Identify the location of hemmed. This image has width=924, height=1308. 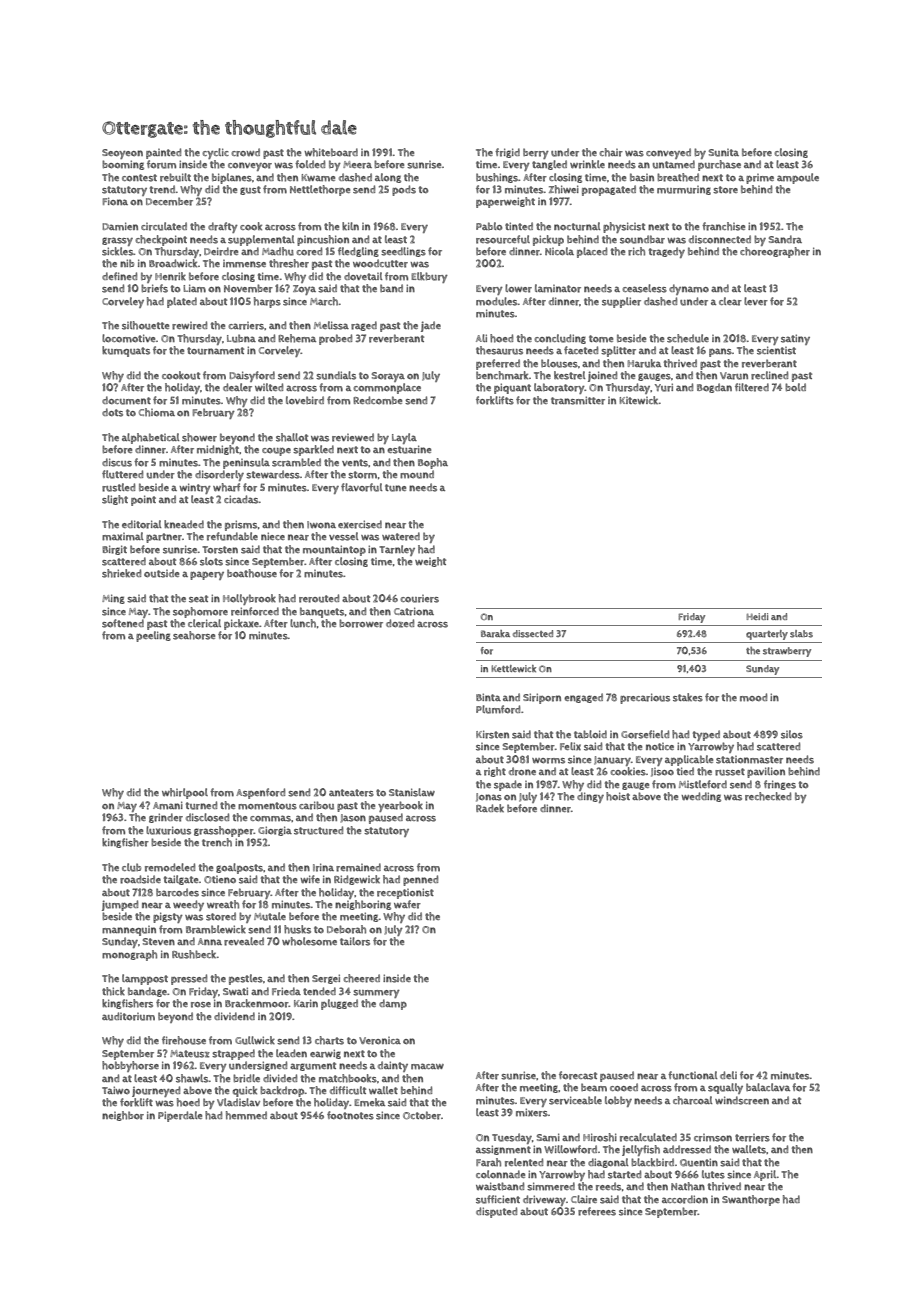
(246, 1115).
